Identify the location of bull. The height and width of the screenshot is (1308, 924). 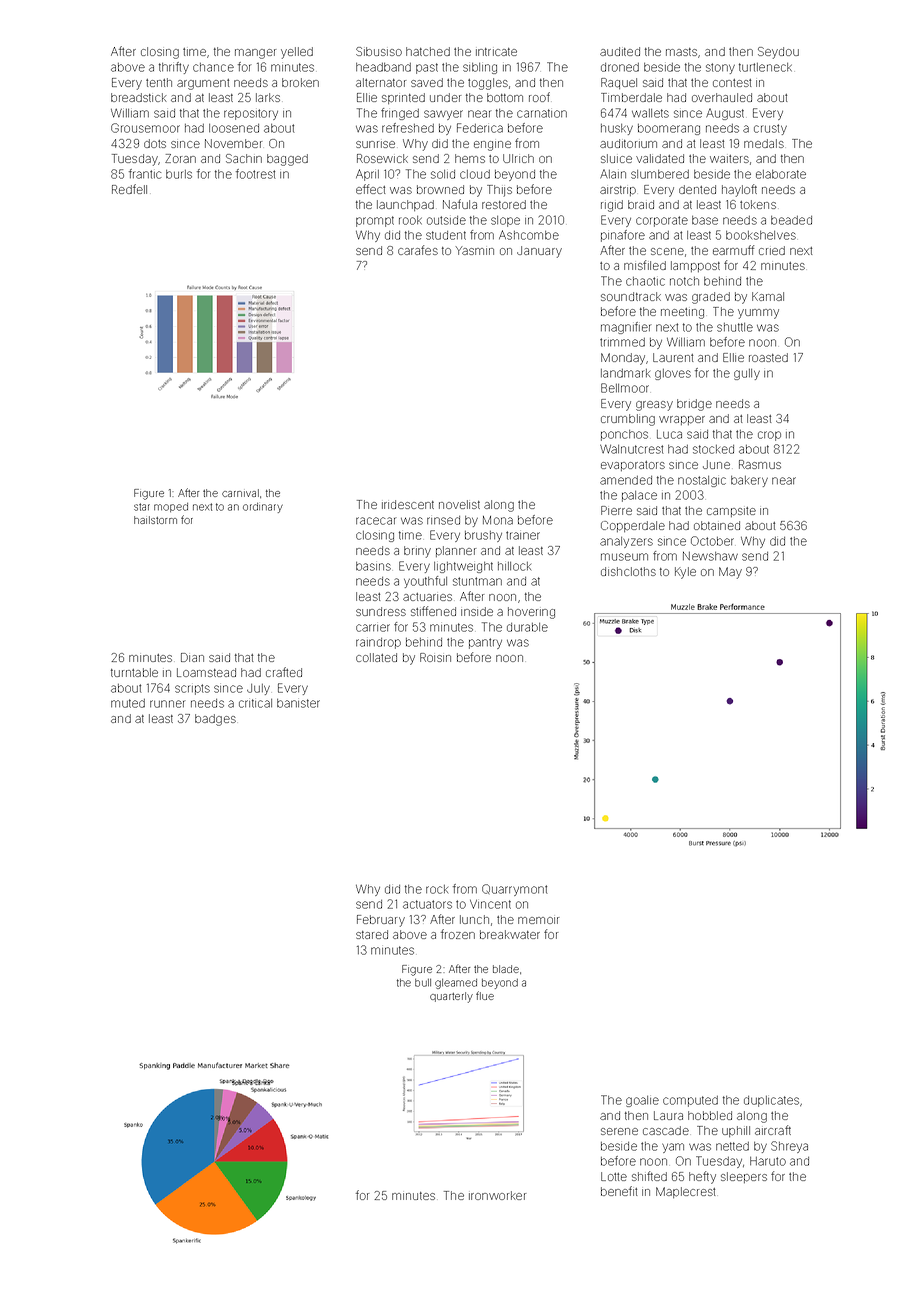
(423, 983).
